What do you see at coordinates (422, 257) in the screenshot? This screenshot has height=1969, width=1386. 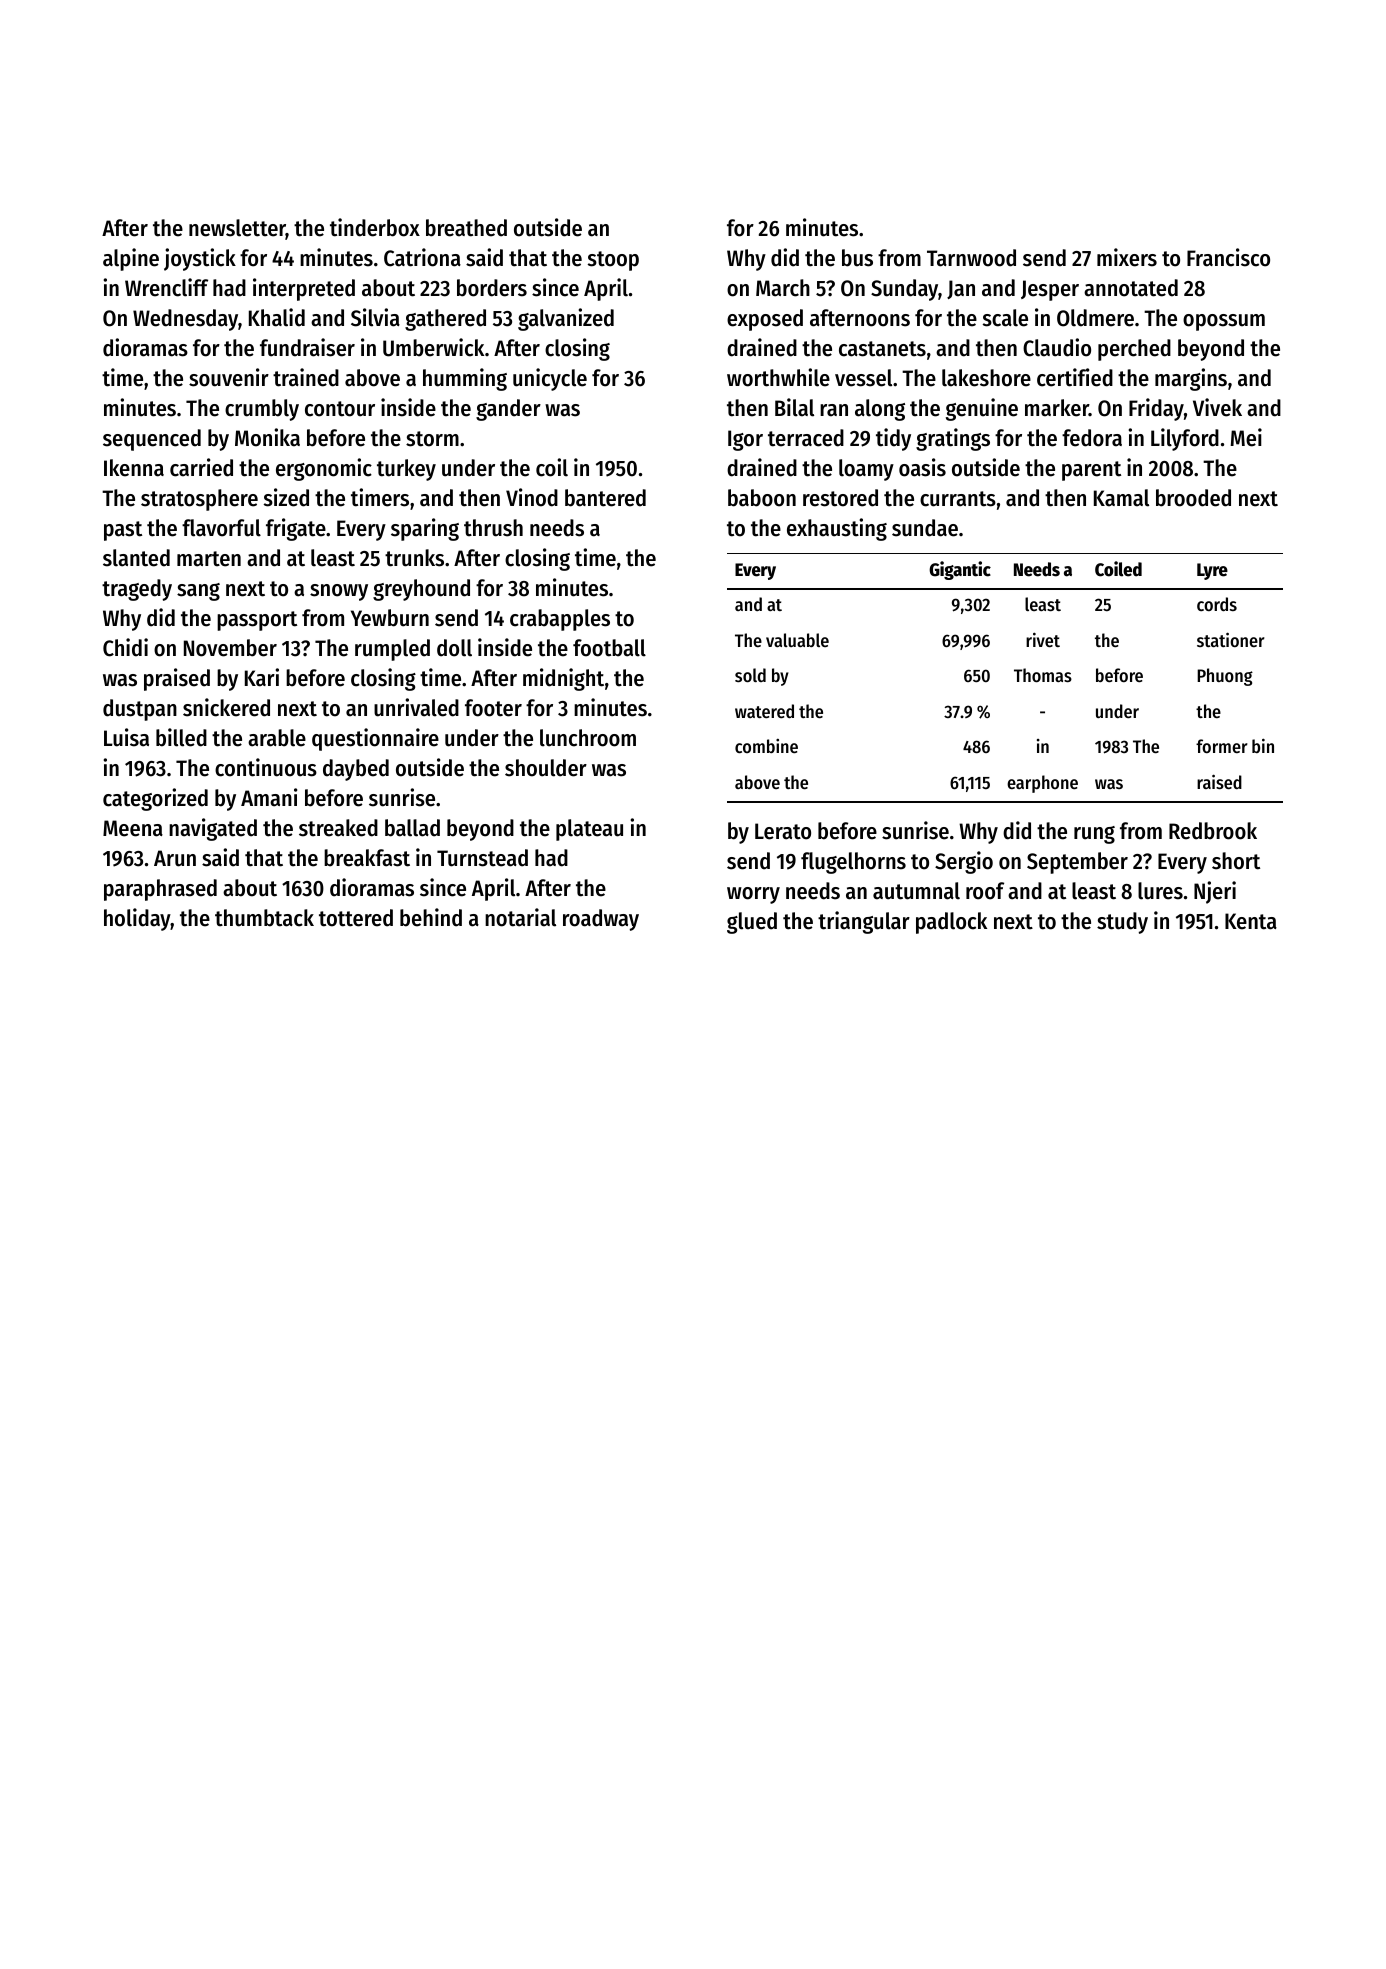 I see `Catriona` at bounding box center [422, 257].
